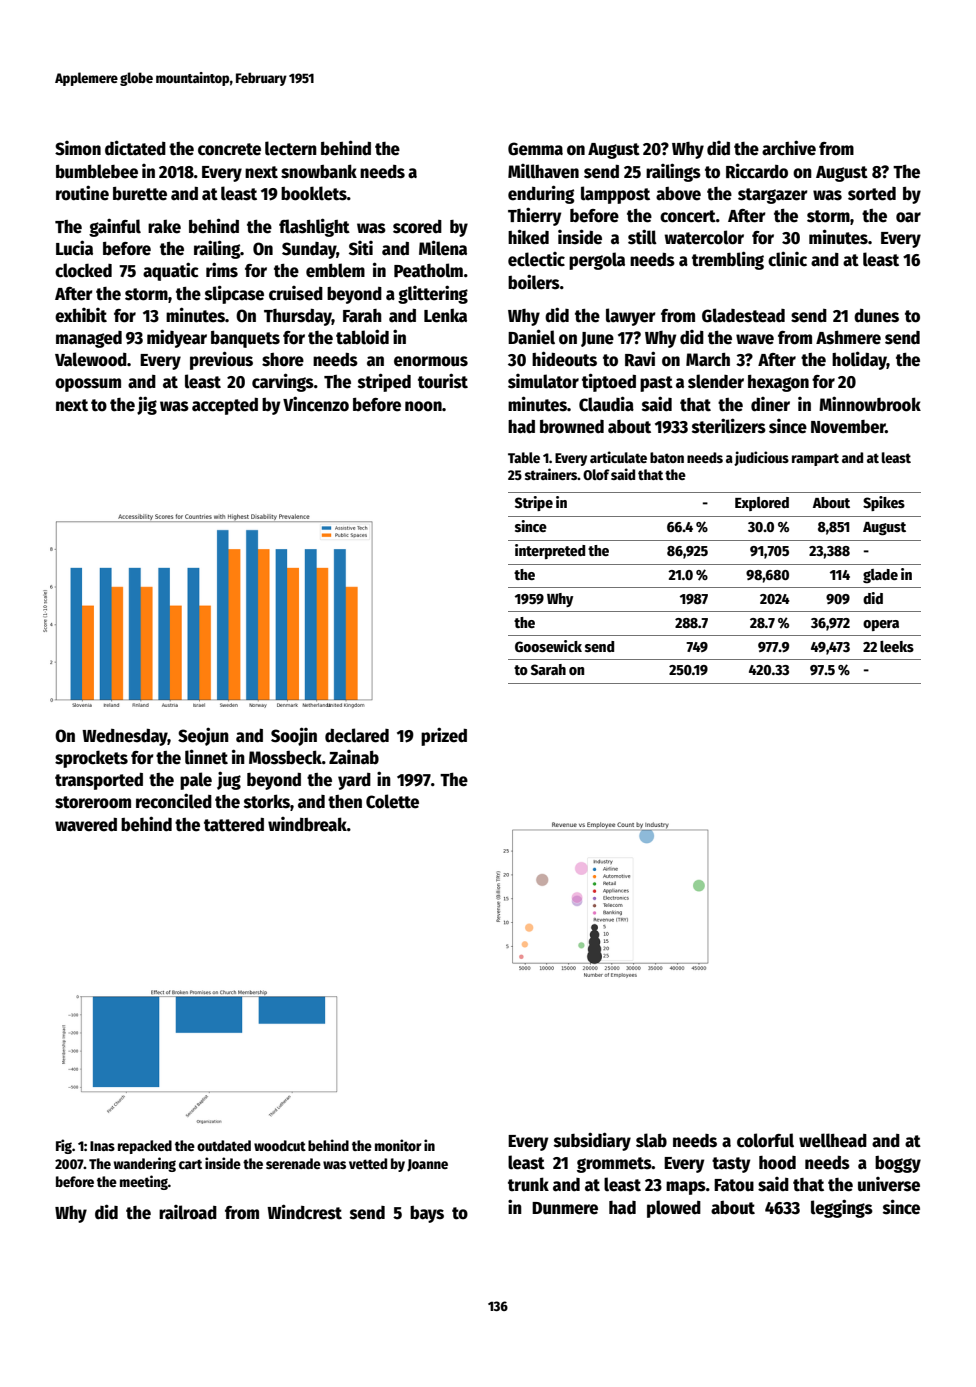 The width and height of the screenshot is (976, 1387). Describe the element at coordinates (188, 1212) in the screenshot. I see `railroad` at that location.
